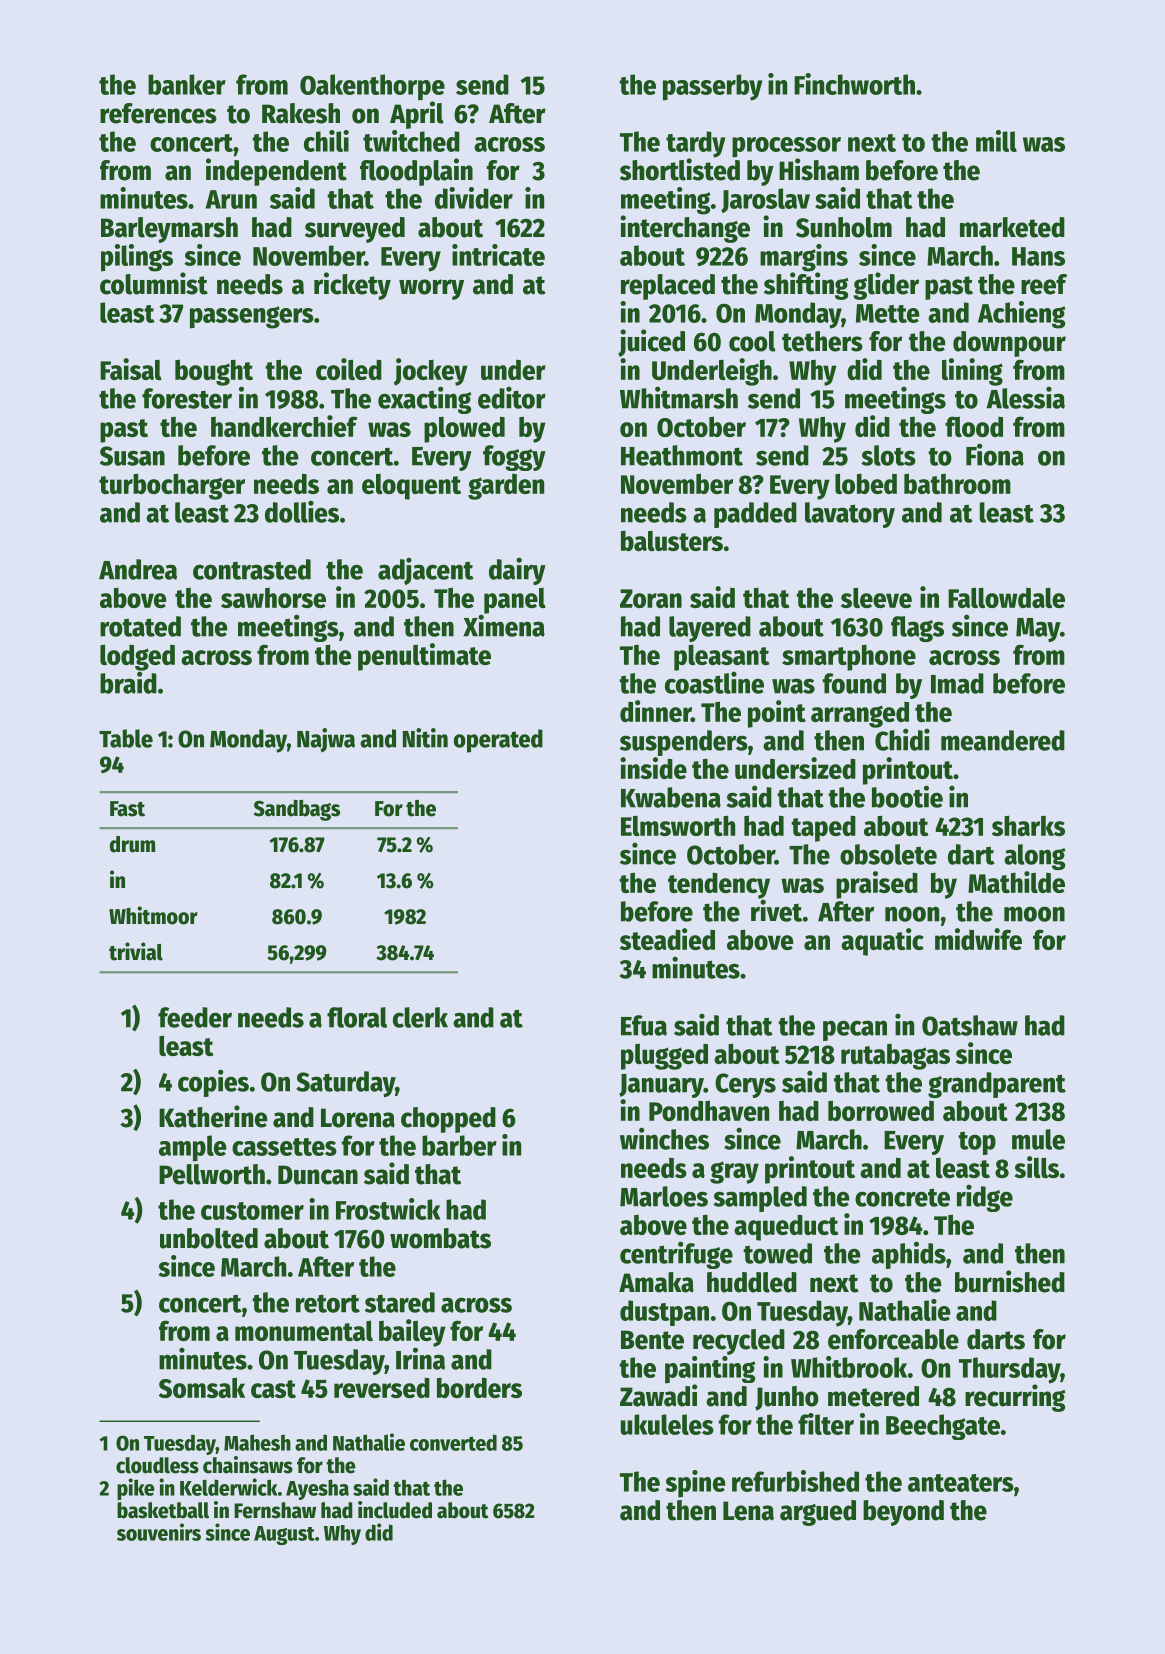 The height and width of the screenshot is (1654, 1165). I want to click on padded, so click(755, 515).
